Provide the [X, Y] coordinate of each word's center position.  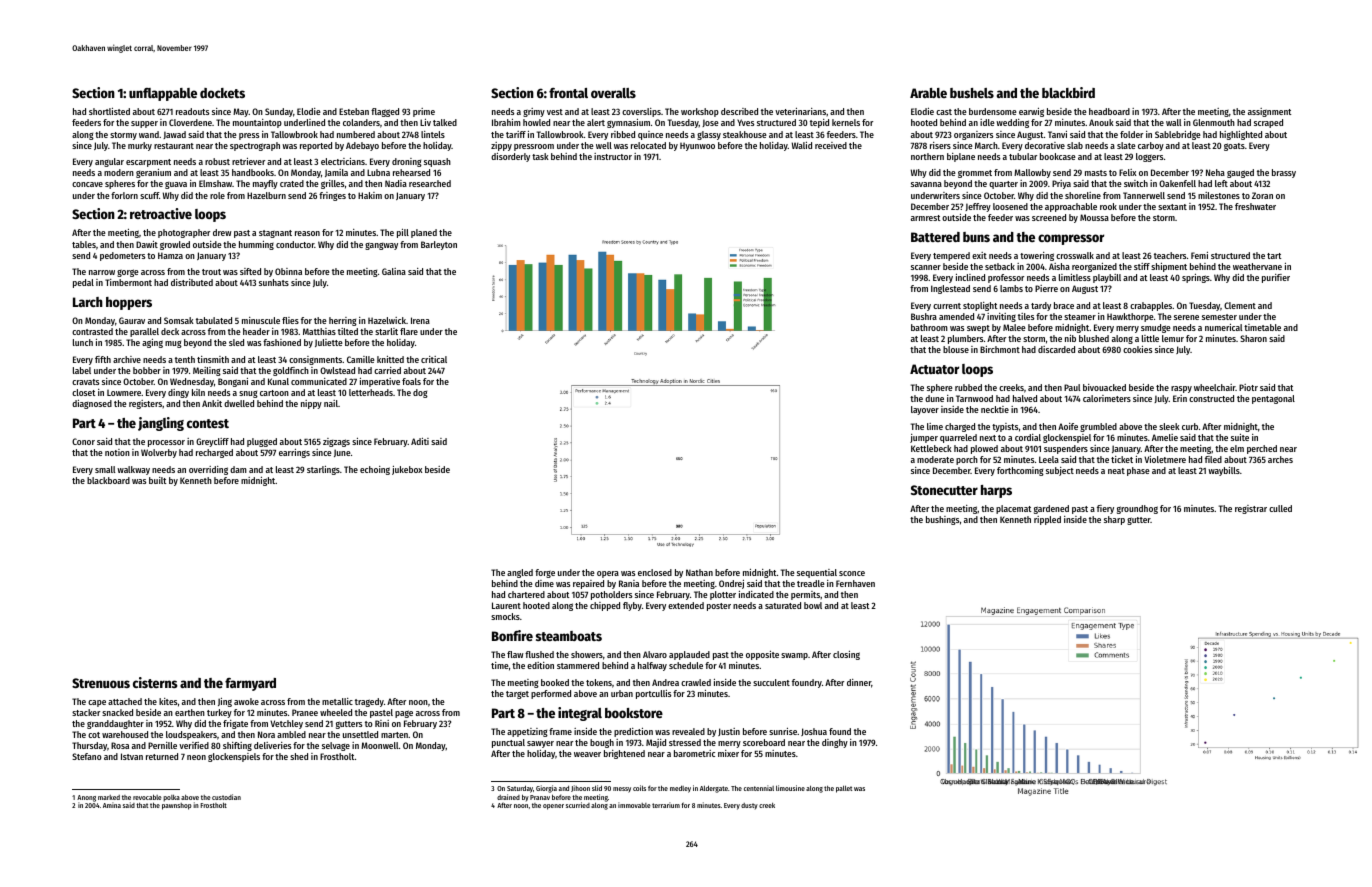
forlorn [124, 195]
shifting [237, 746]
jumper [924, 438]
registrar [1251, 509]
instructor [613, 156]
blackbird [1068, 92]
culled [1280, 508]
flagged [385, 112]
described [739, 111]
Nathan [699, 572]
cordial [1028, 437]
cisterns [155, 682]
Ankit [212, 403]
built [157, 480]
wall [1174, 122]
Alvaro [655, 654]
